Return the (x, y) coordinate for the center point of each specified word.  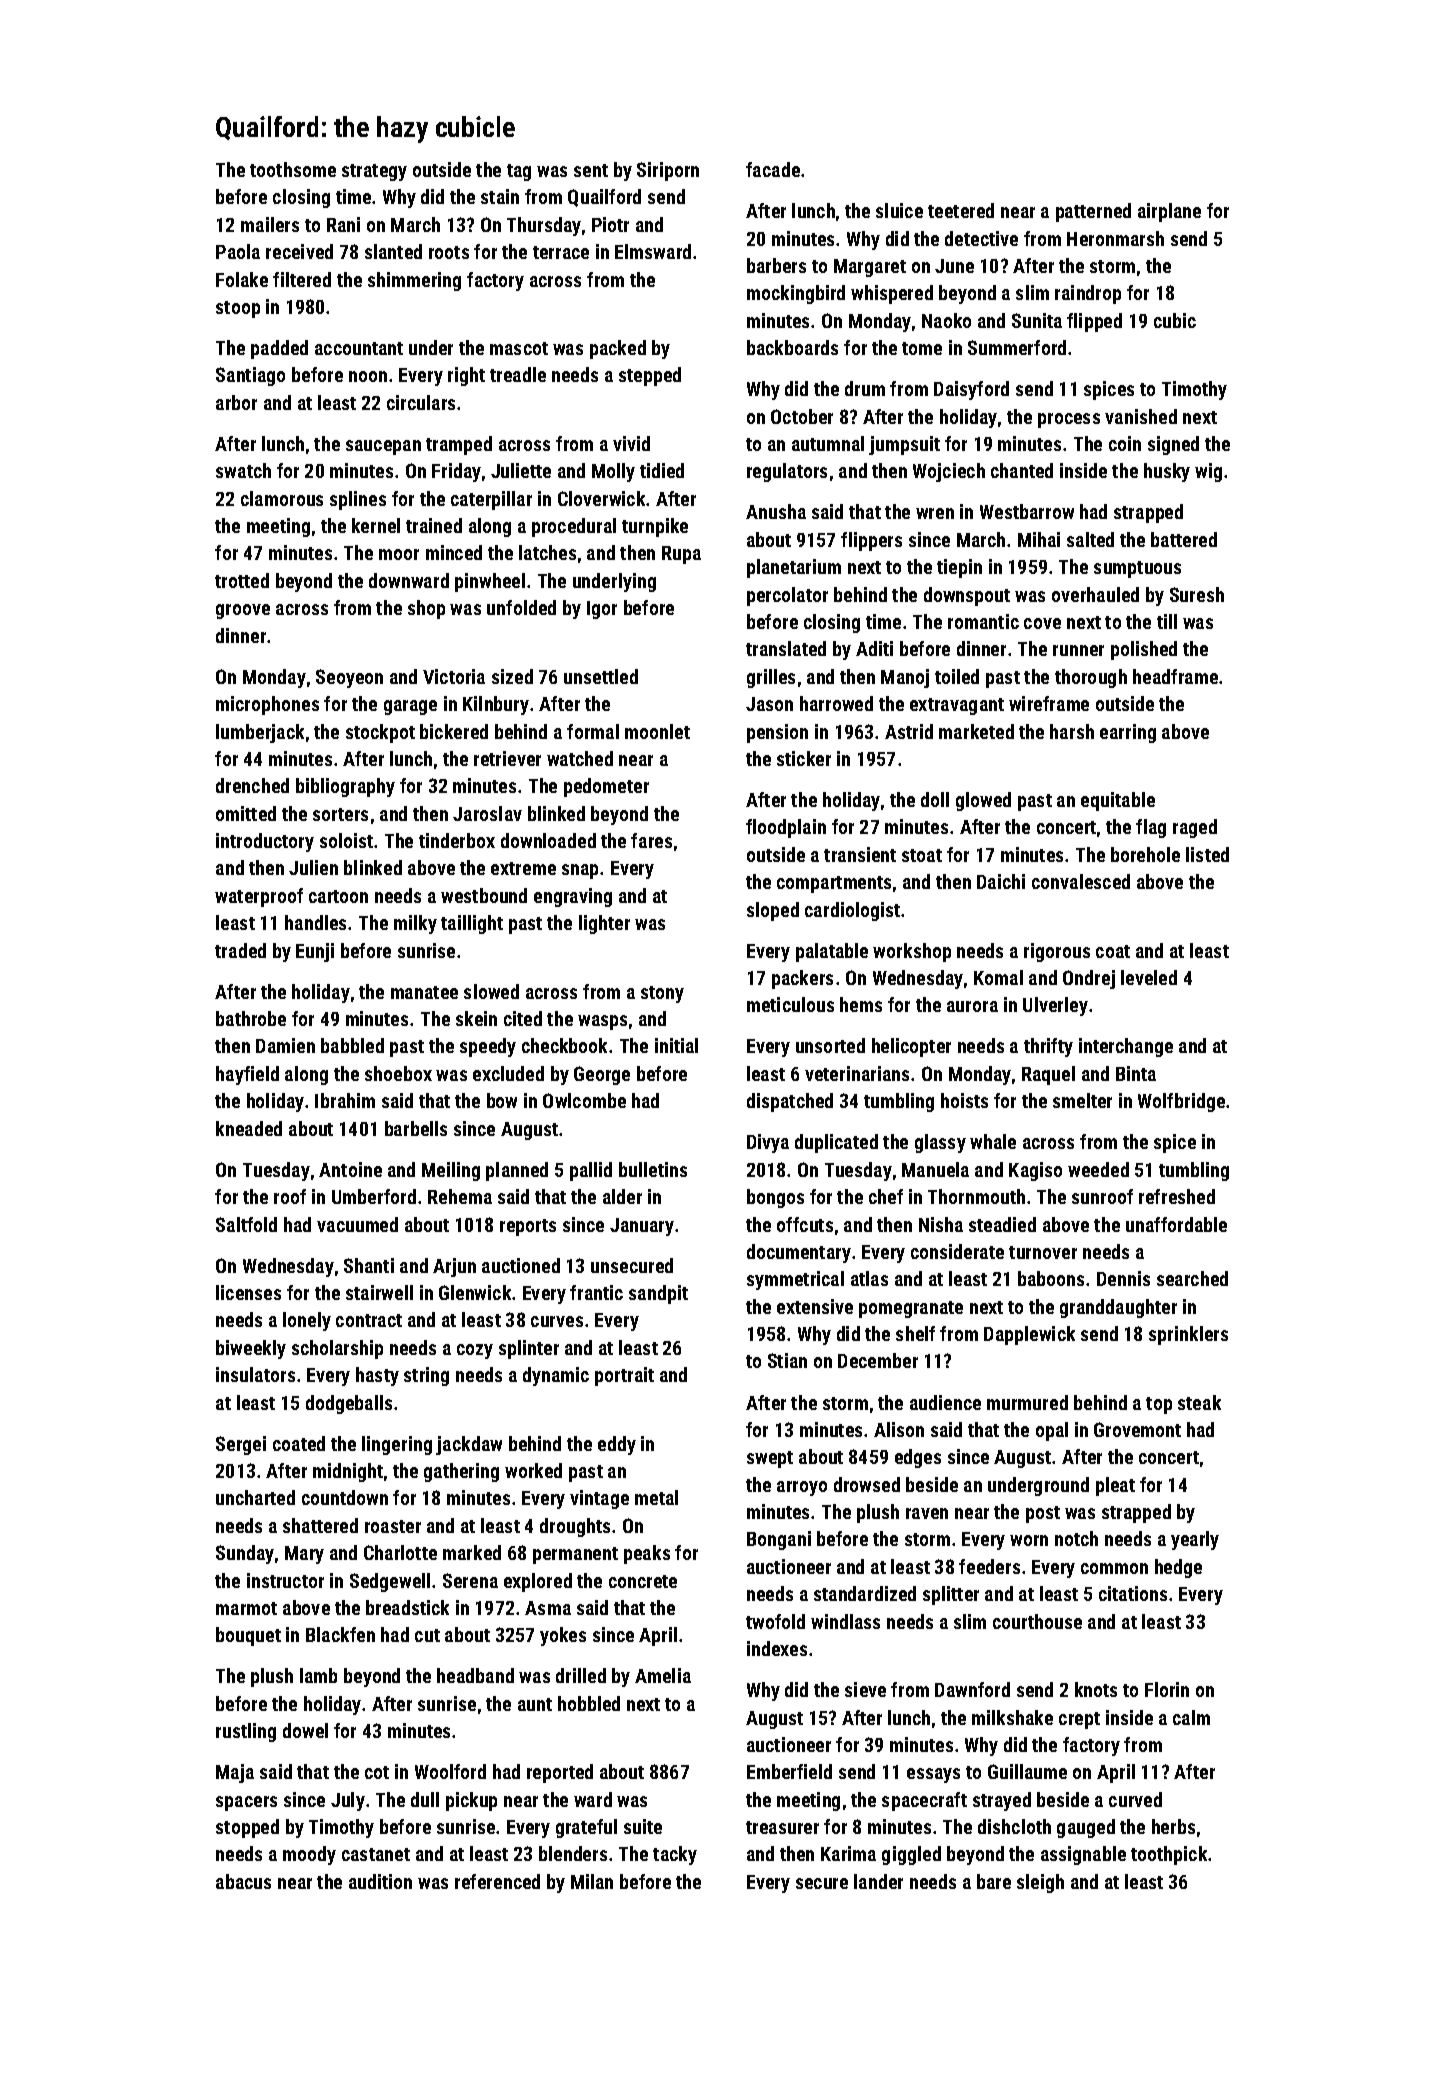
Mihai (1039, 539)
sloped (773, 911)
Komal (998, 977)
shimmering (414, 281)
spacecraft (924, 1801)
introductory (265, 842)
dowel (305, 1730)
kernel (376, 525)
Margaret (870, 268)
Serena (470, 1580)
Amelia (663, 1675)
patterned (1093, 212)
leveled (1149, 977)
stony (662, 994)
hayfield (247, 1075)
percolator (787, 596)
